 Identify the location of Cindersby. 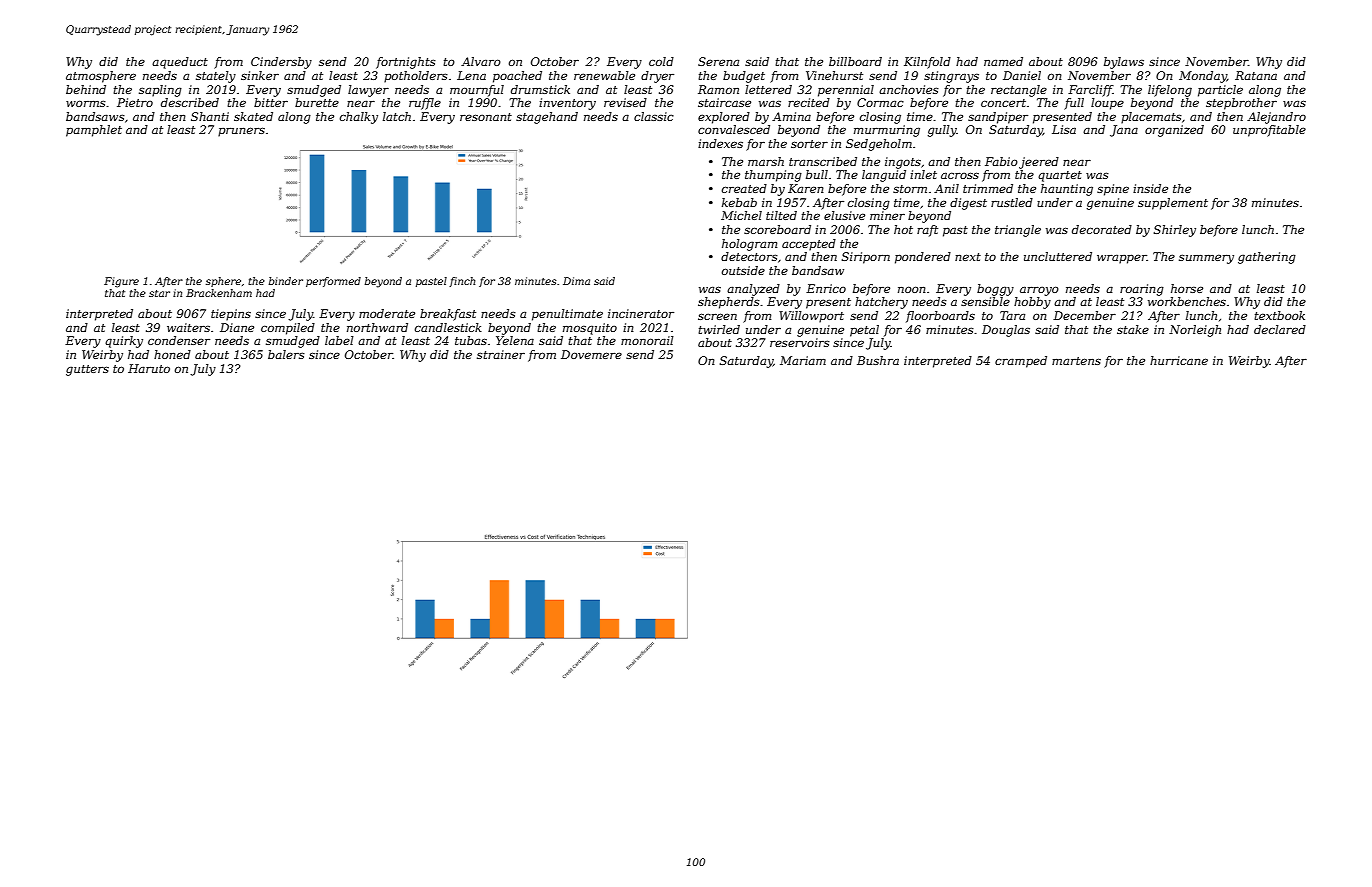
(281, 63).
